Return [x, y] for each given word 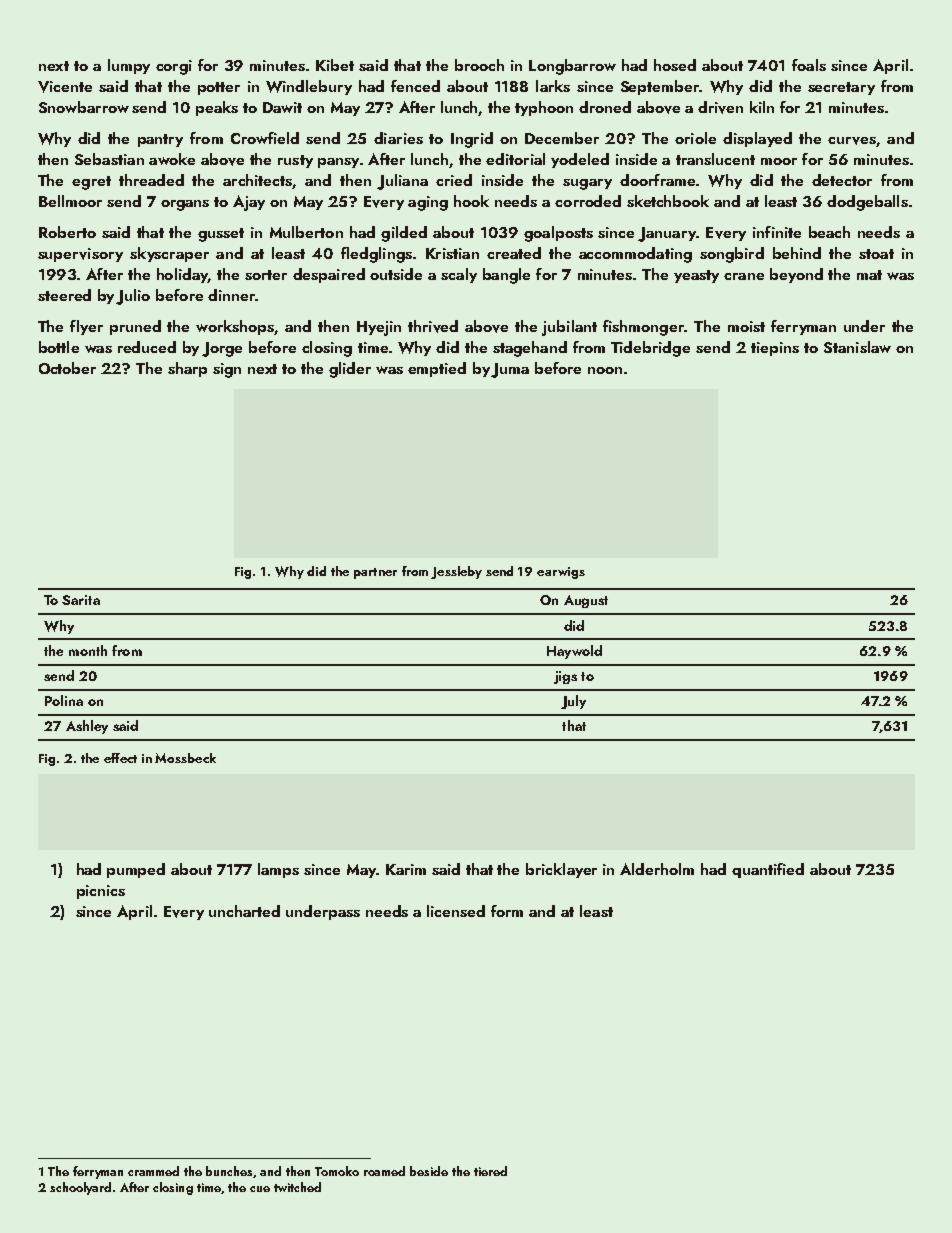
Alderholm [657, 869]
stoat [876, 254]
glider [350, 370]
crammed [153, 1171]
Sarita [81, 600]
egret [91, 183]
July [573, 702]
